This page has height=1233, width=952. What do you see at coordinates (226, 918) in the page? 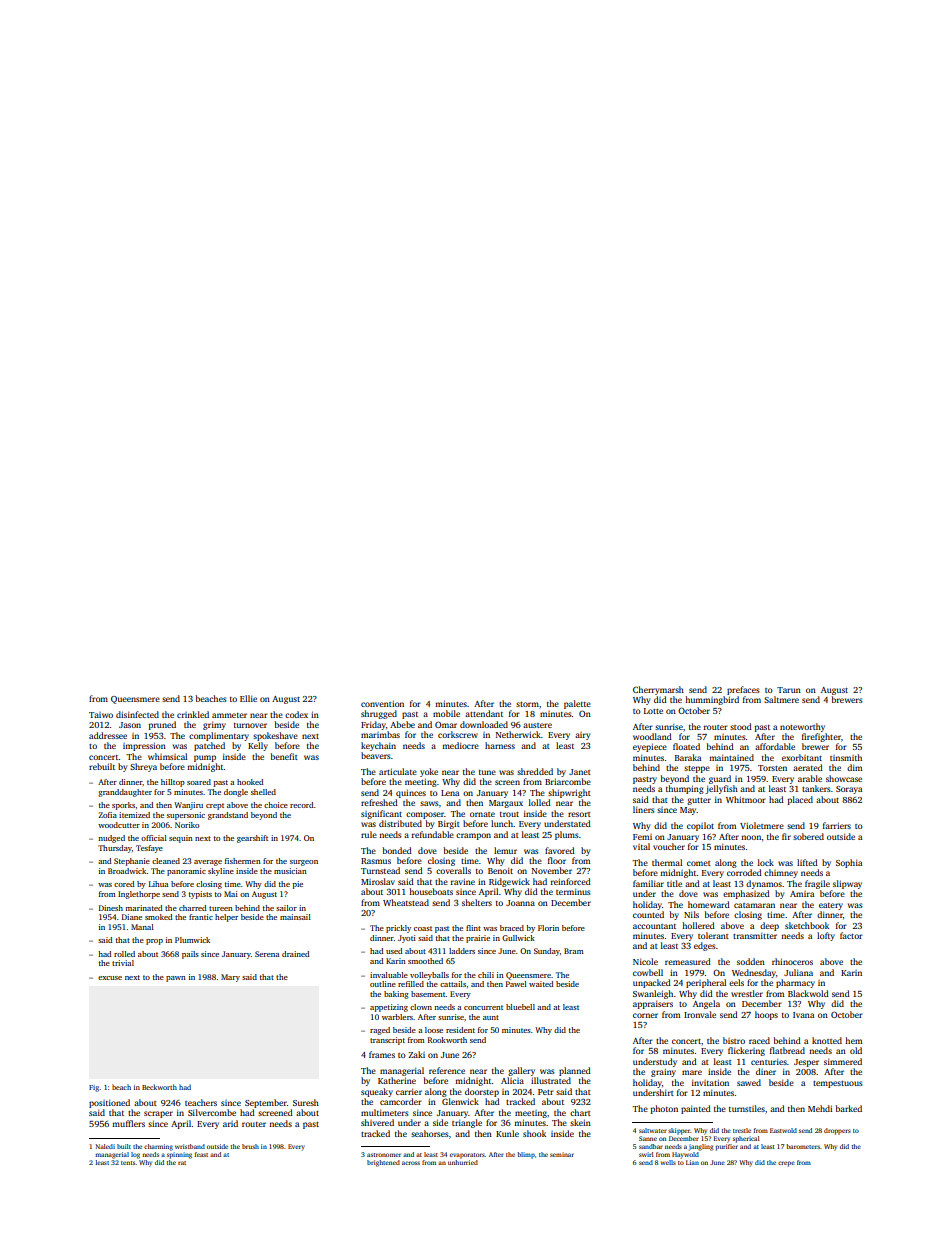
I see `helper` at bounding box center [226, 918].
